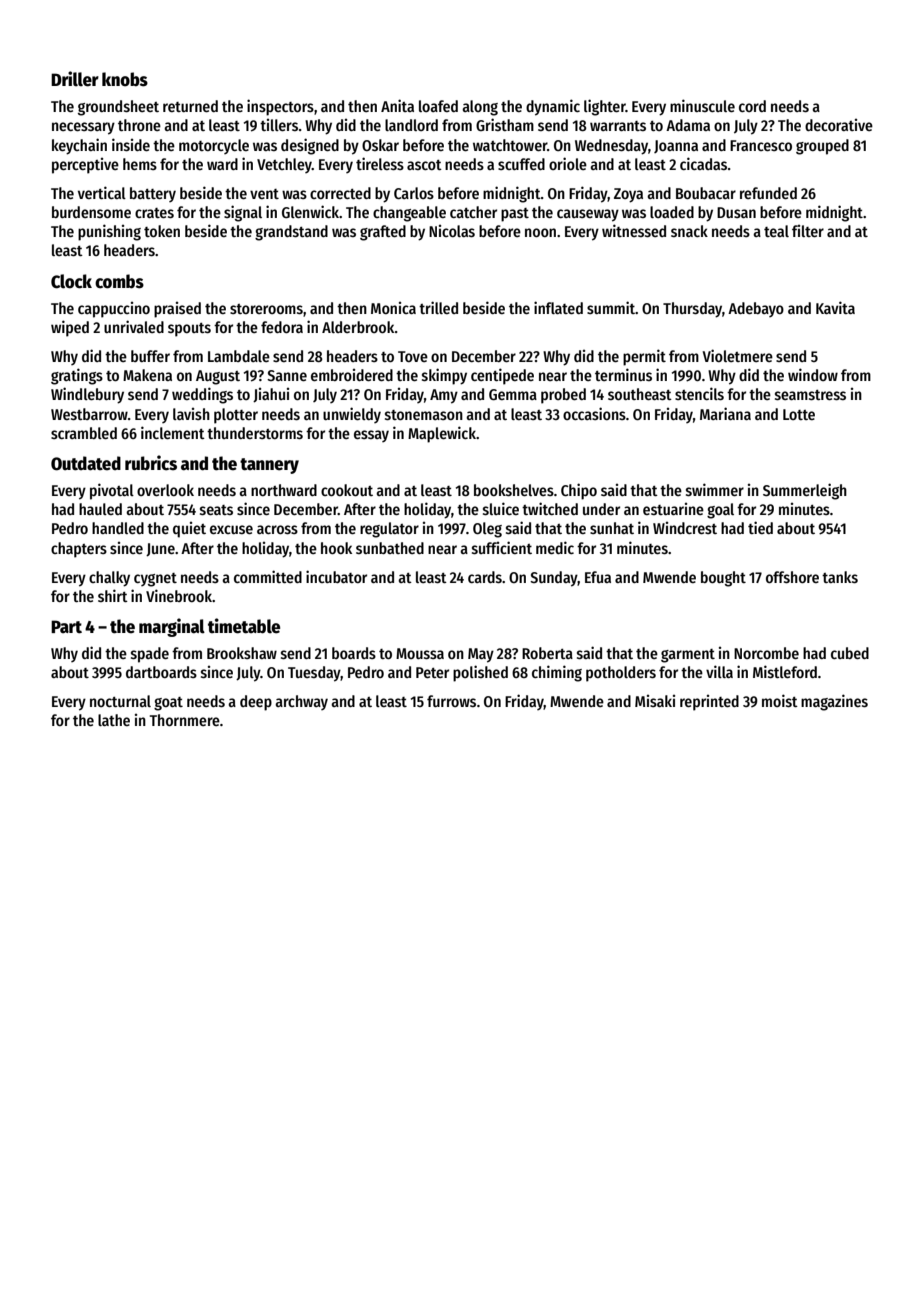 Image resolution: width=924 pixels, height=1308 pixels. What do you see at coordinates (692, 310) in the page?
I see `Thursday` at bounding box center [692, 310].
